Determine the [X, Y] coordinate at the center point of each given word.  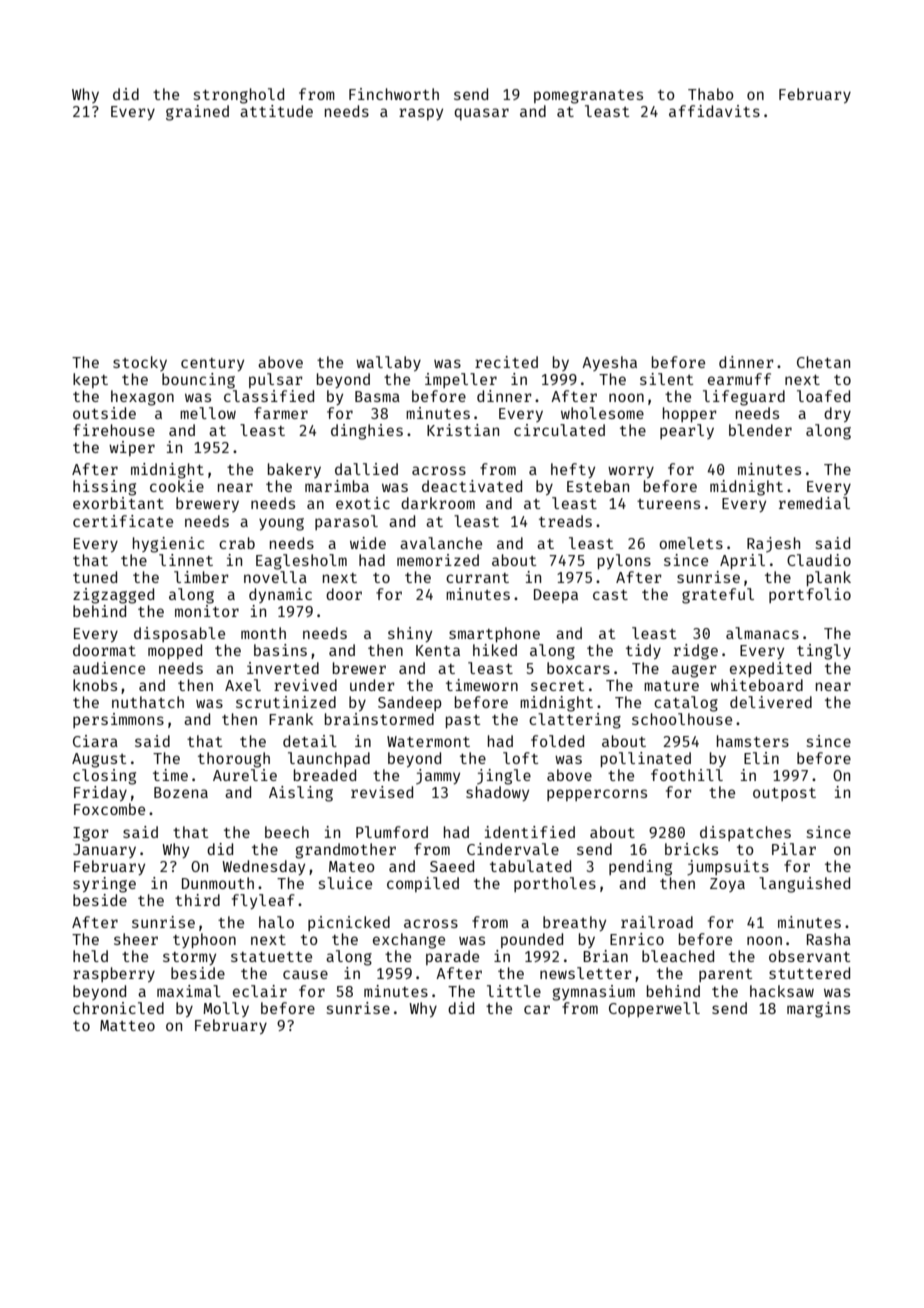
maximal [189, 991]
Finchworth [394, 94]
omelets [691, 543]
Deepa [556, 596]
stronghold [239, 96]
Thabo [711, 94]
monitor [207, 611]
